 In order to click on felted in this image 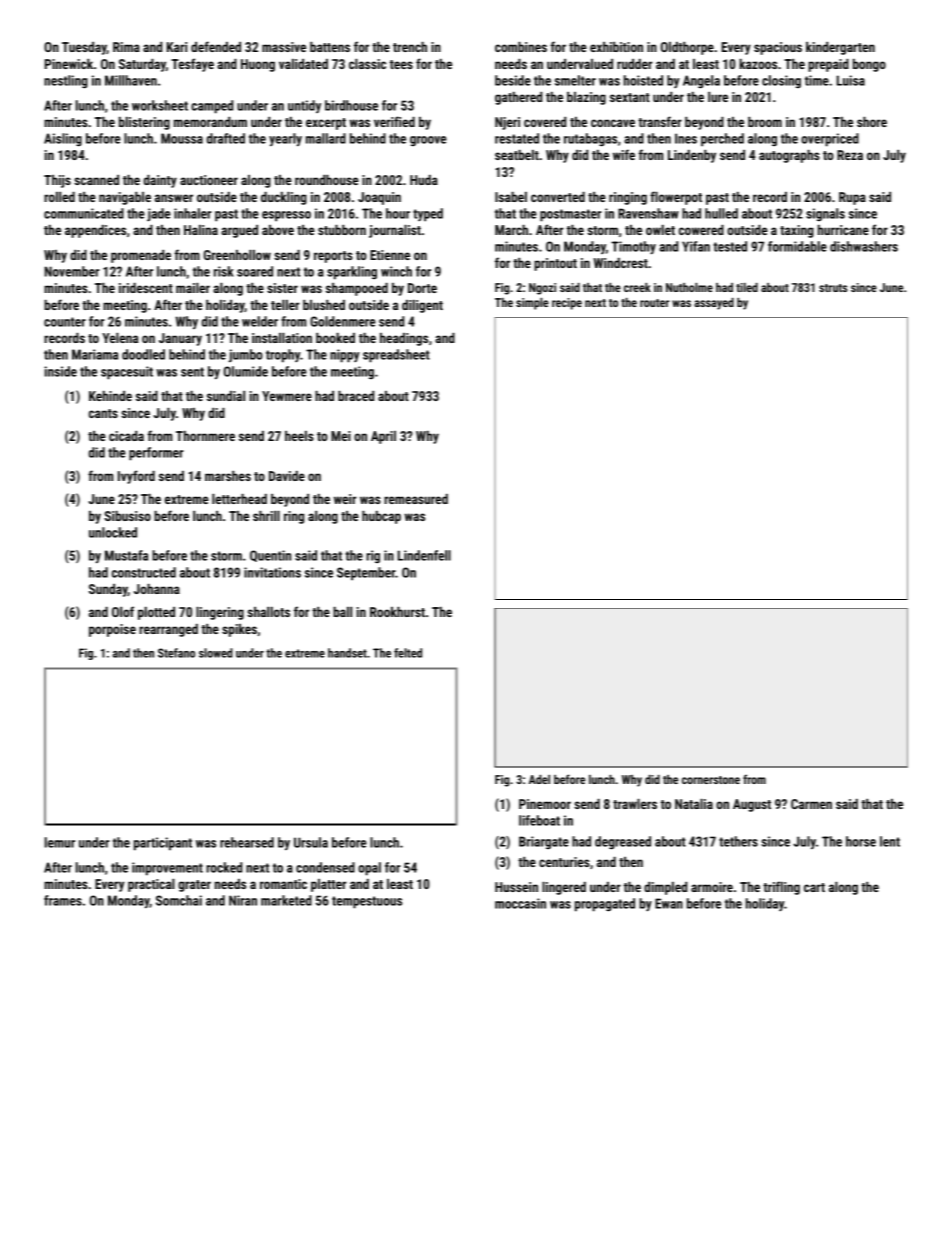, I will do `click(408, 653)`.
